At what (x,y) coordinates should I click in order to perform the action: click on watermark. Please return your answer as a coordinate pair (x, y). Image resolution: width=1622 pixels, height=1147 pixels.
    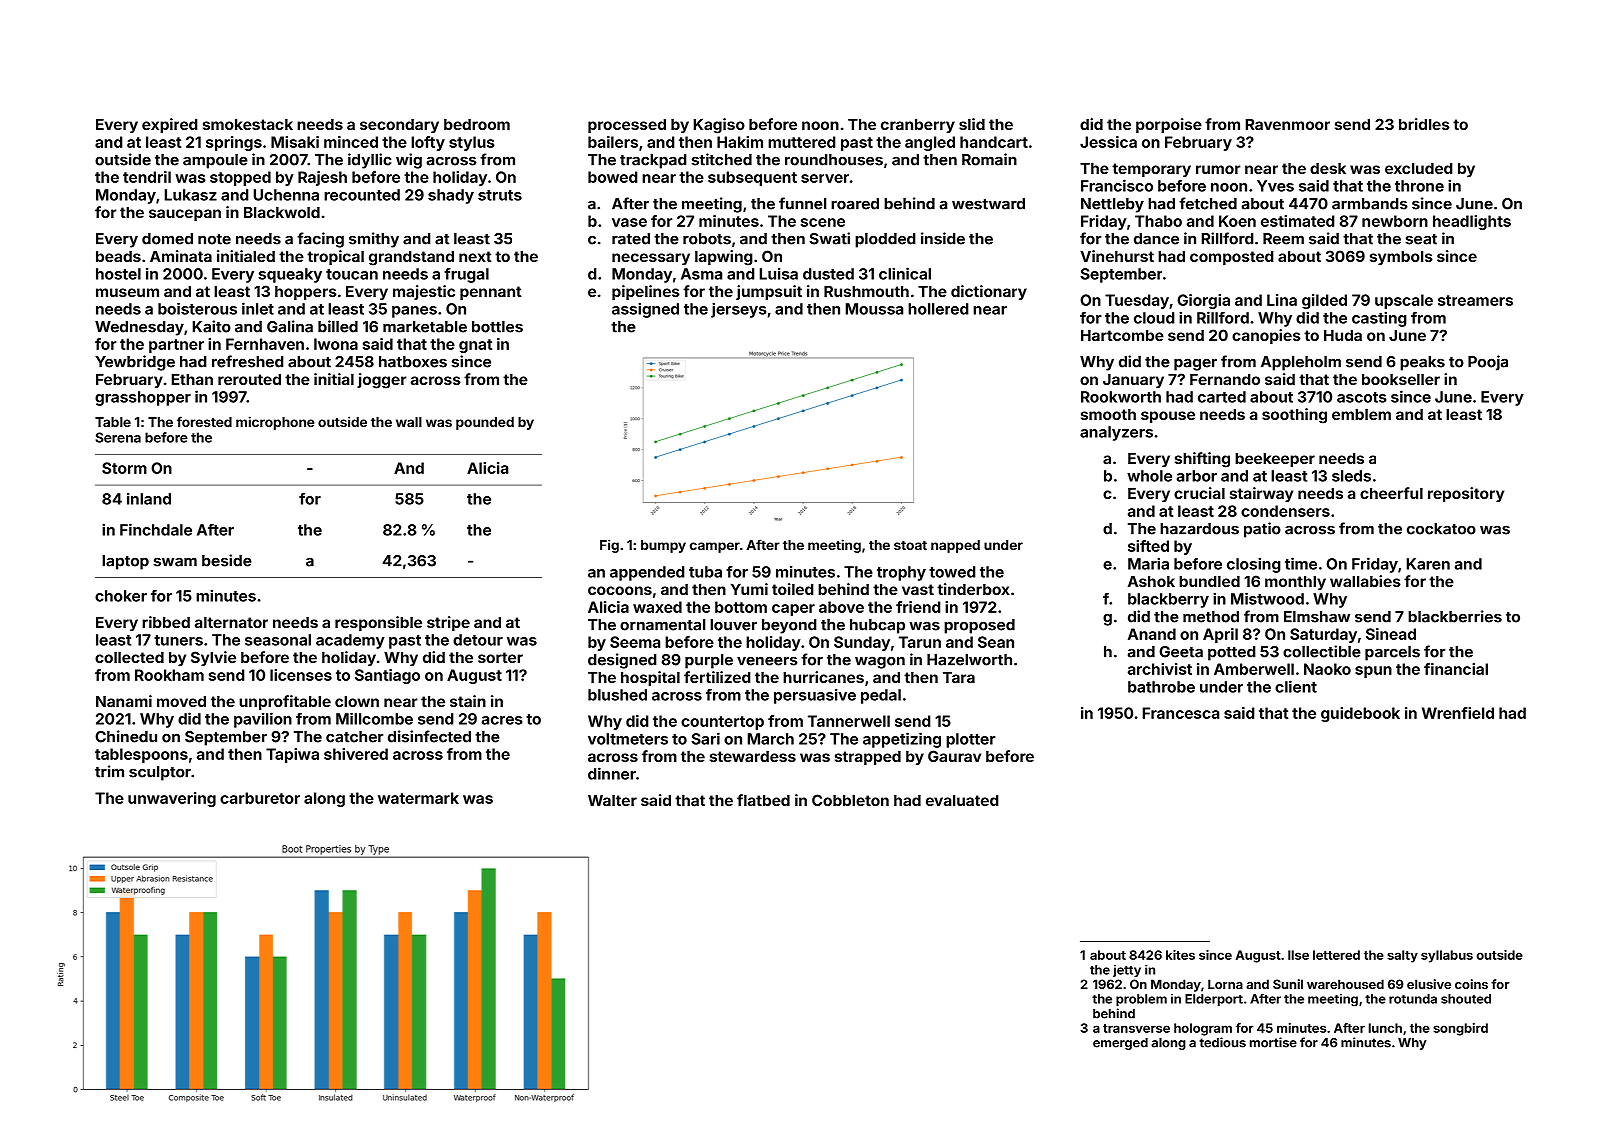
    Looking at the image, I should click on (418, 798).
